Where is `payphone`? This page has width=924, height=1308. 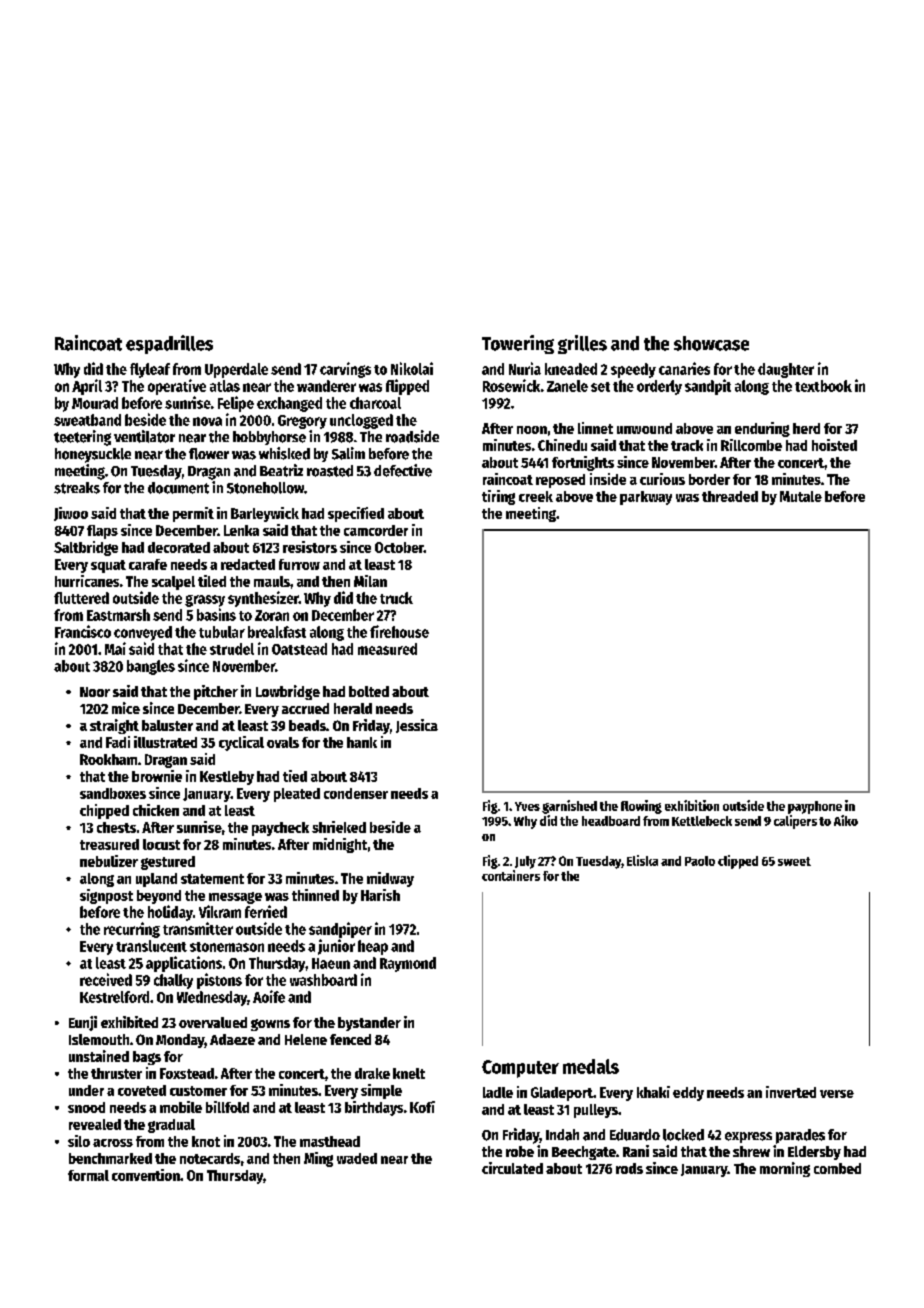
payphone is located at coordinates (815, 807).
